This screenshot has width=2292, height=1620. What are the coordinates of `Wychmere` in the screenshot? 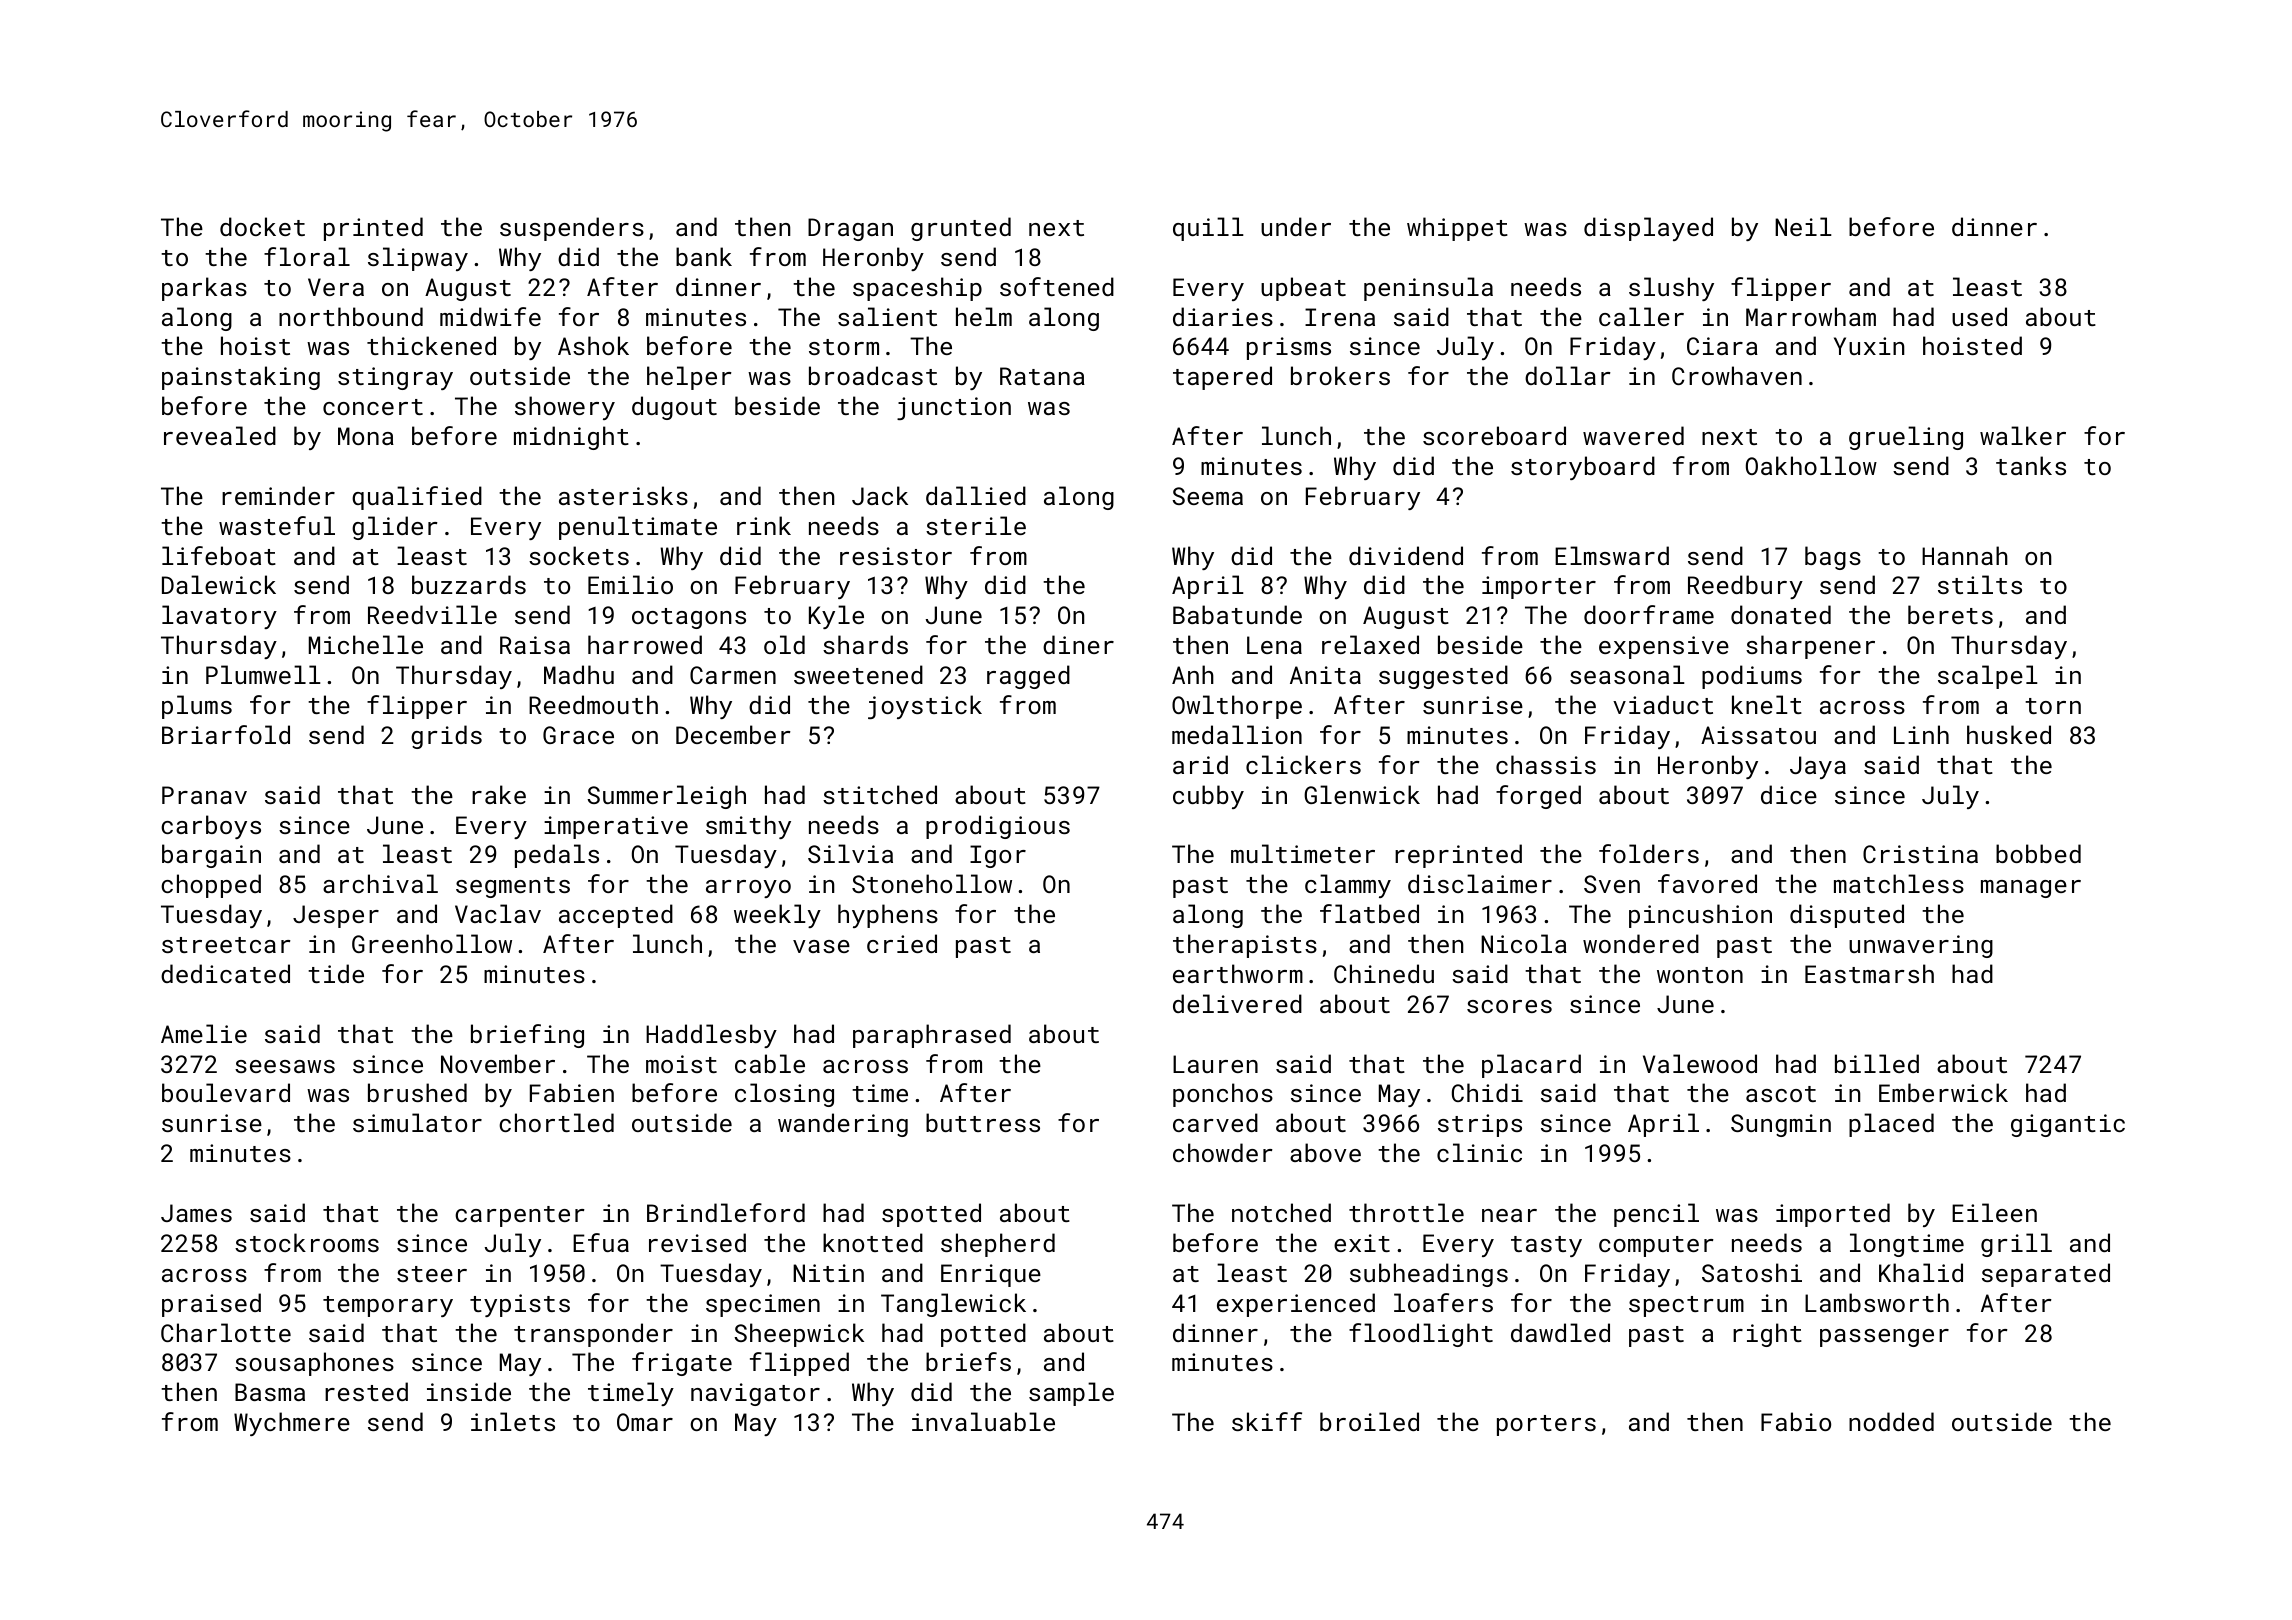 It's located at (292, 1424).
